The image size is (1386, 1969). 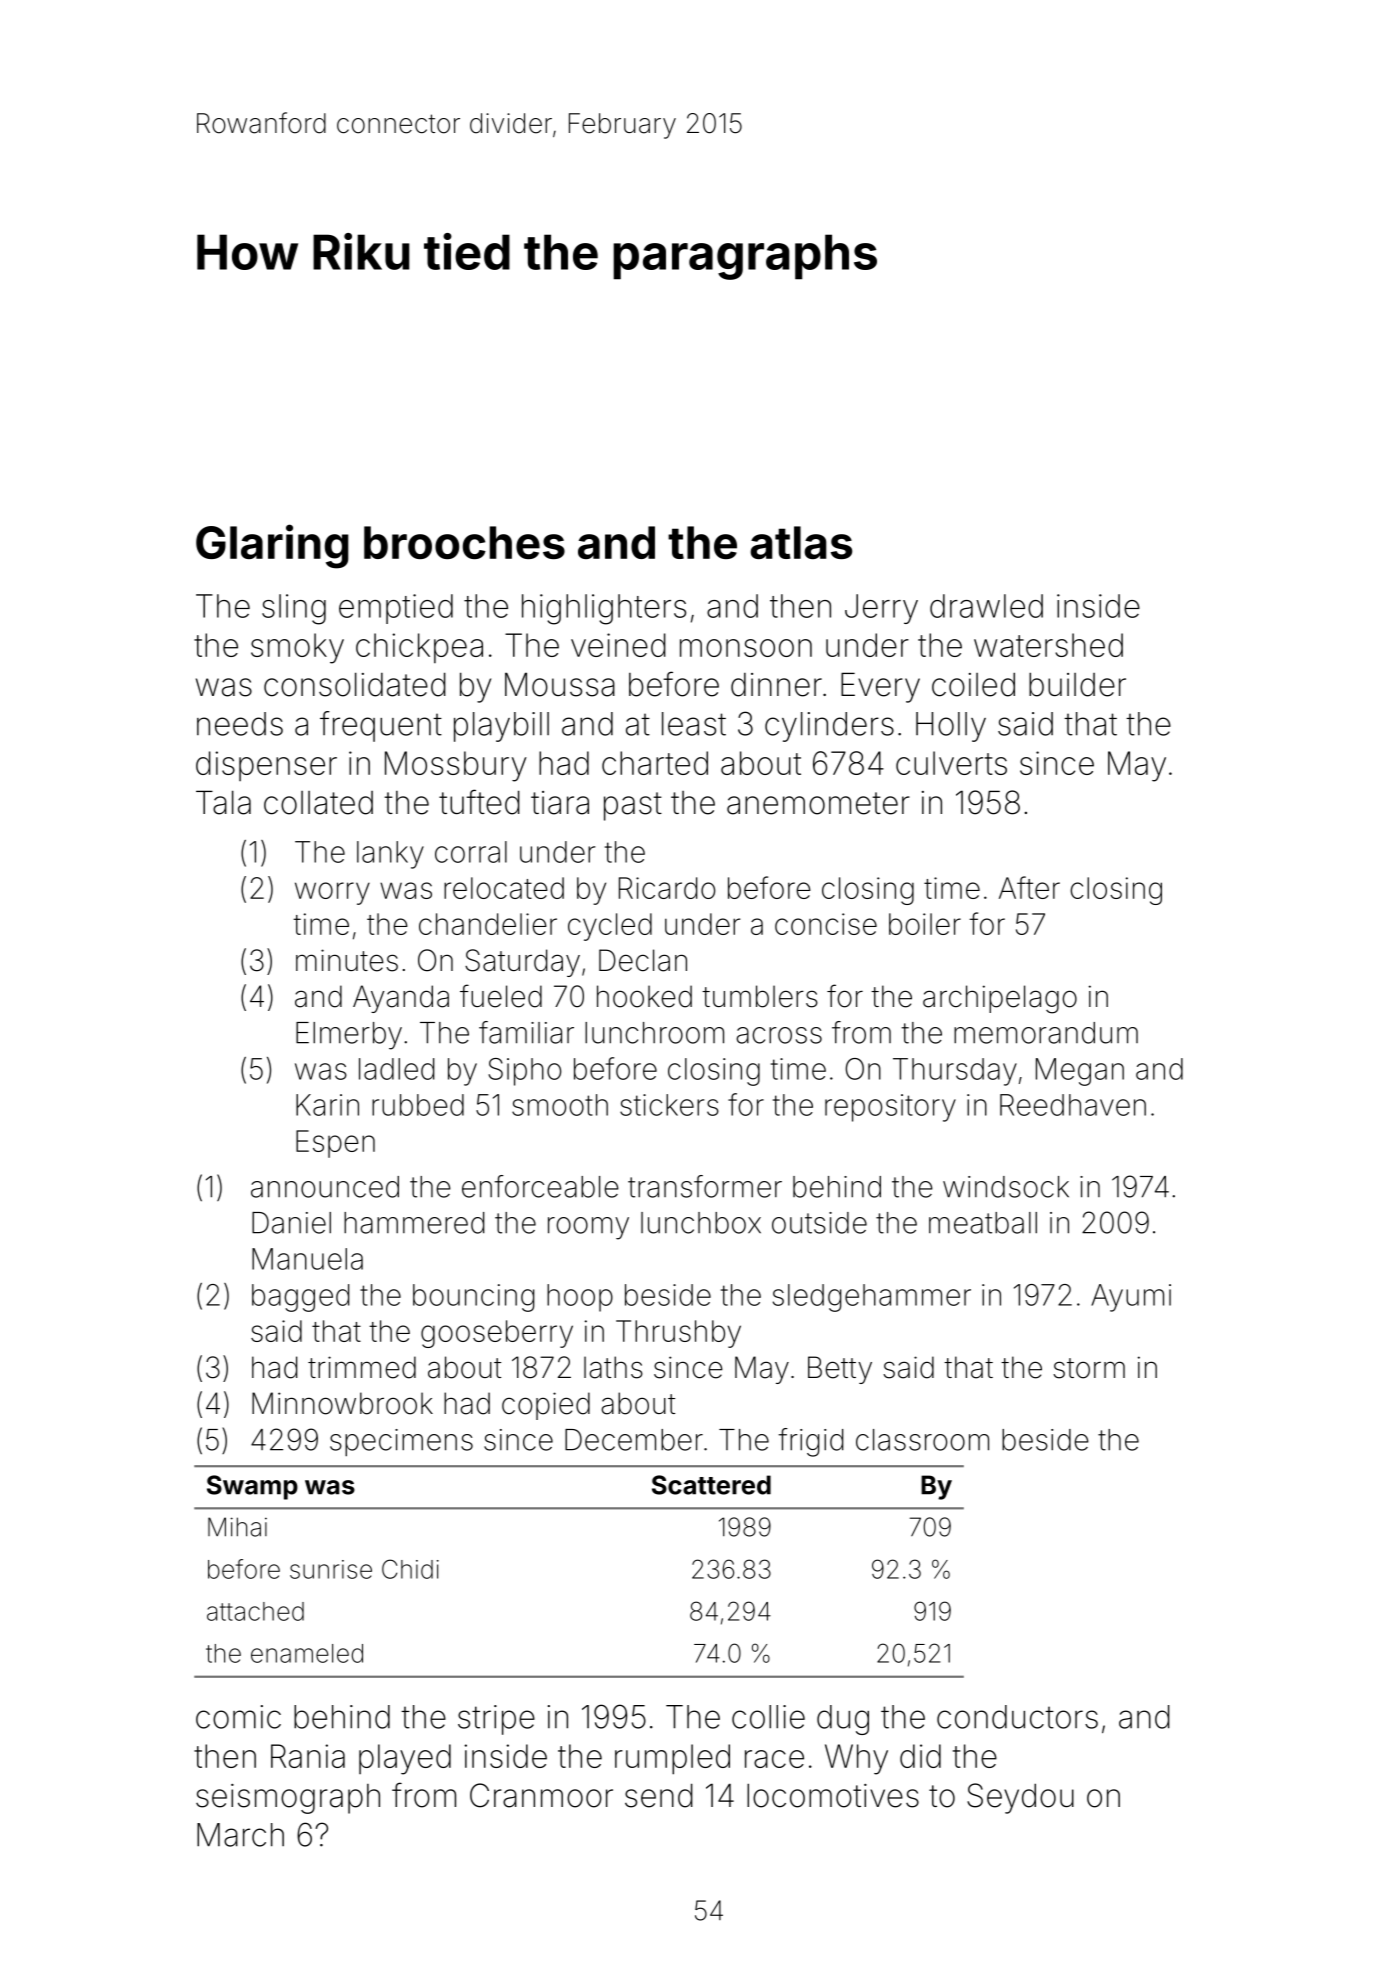 What do you see at coordinates (240, 1835) in the screenshot?
I see `March` at bounding box center [240, 1835].
